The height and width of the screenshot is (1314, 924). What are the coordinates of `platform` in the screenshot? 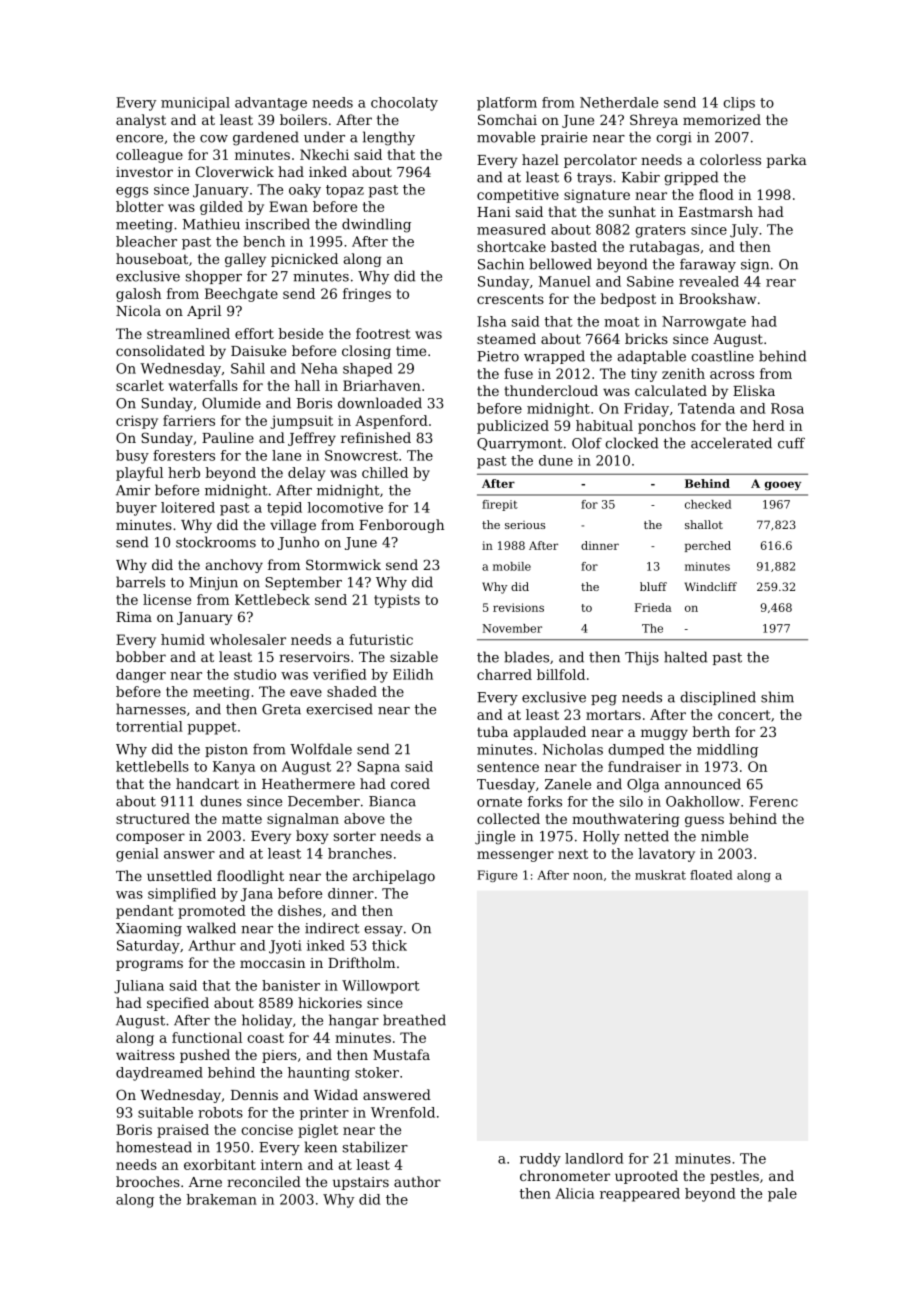 It's located at (507, 104).
